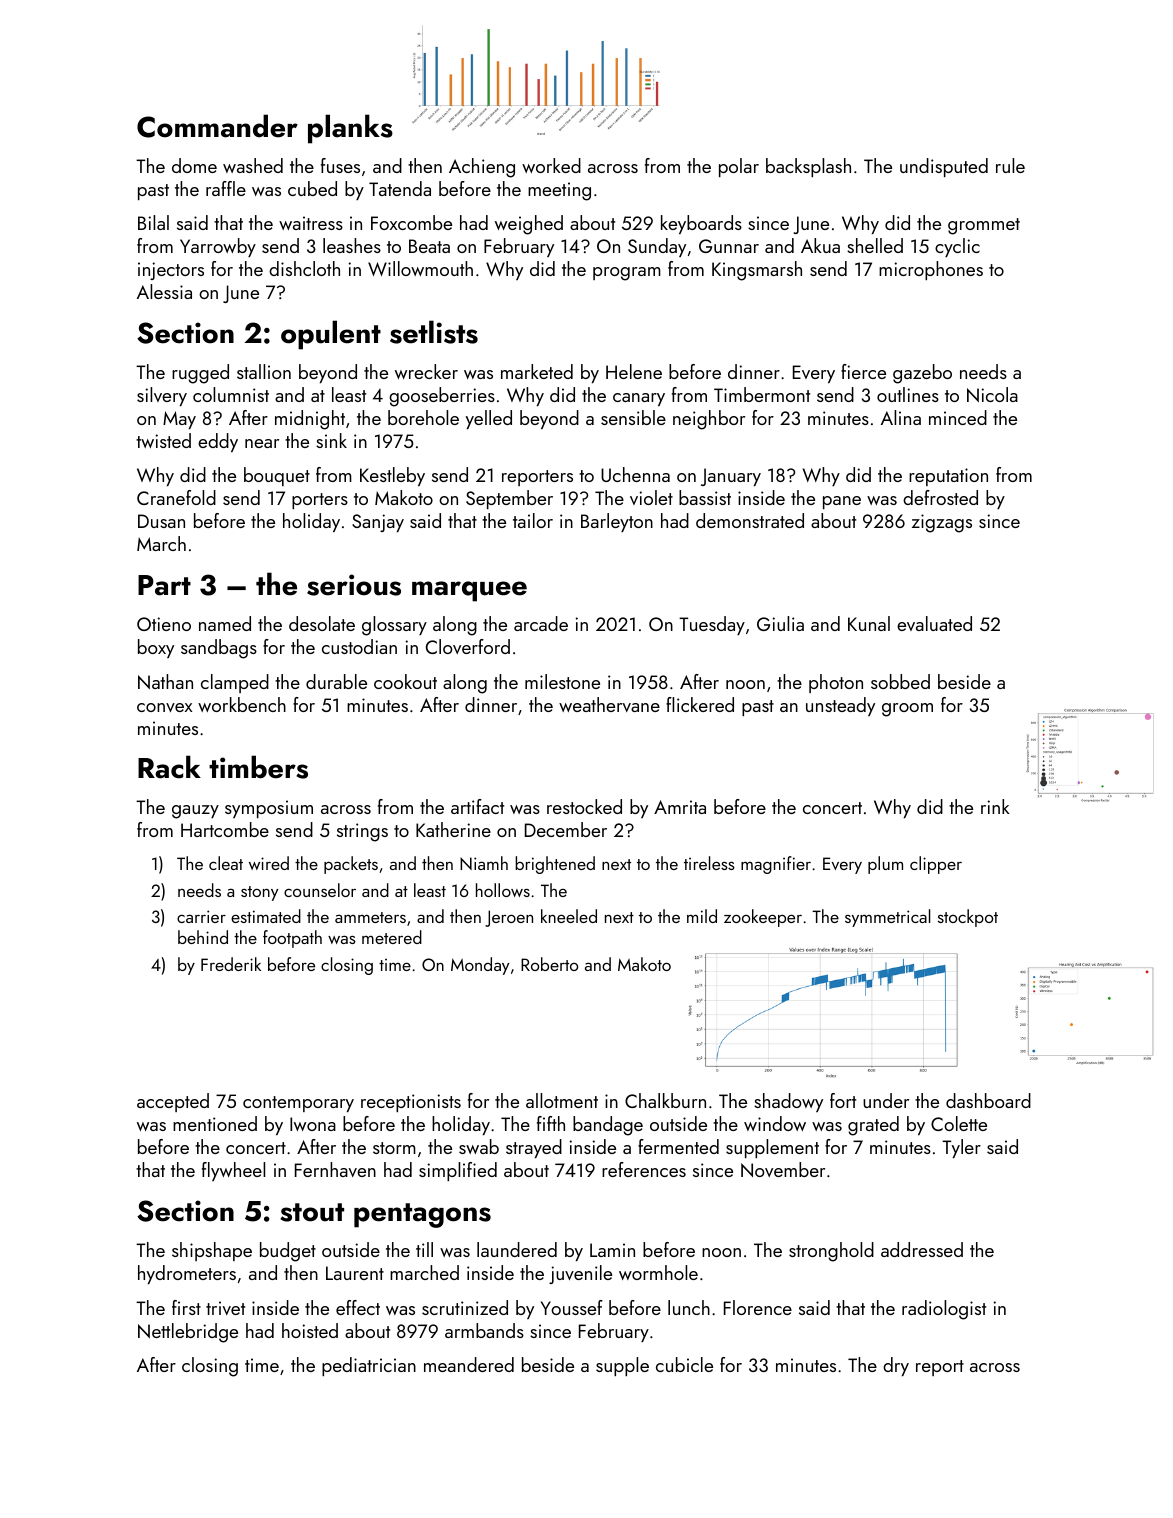 This document has width=1173, height=1518. What do you see at coordinates (584, 806) in the document?
I see `restocked` at bounding box center [584, 806].
